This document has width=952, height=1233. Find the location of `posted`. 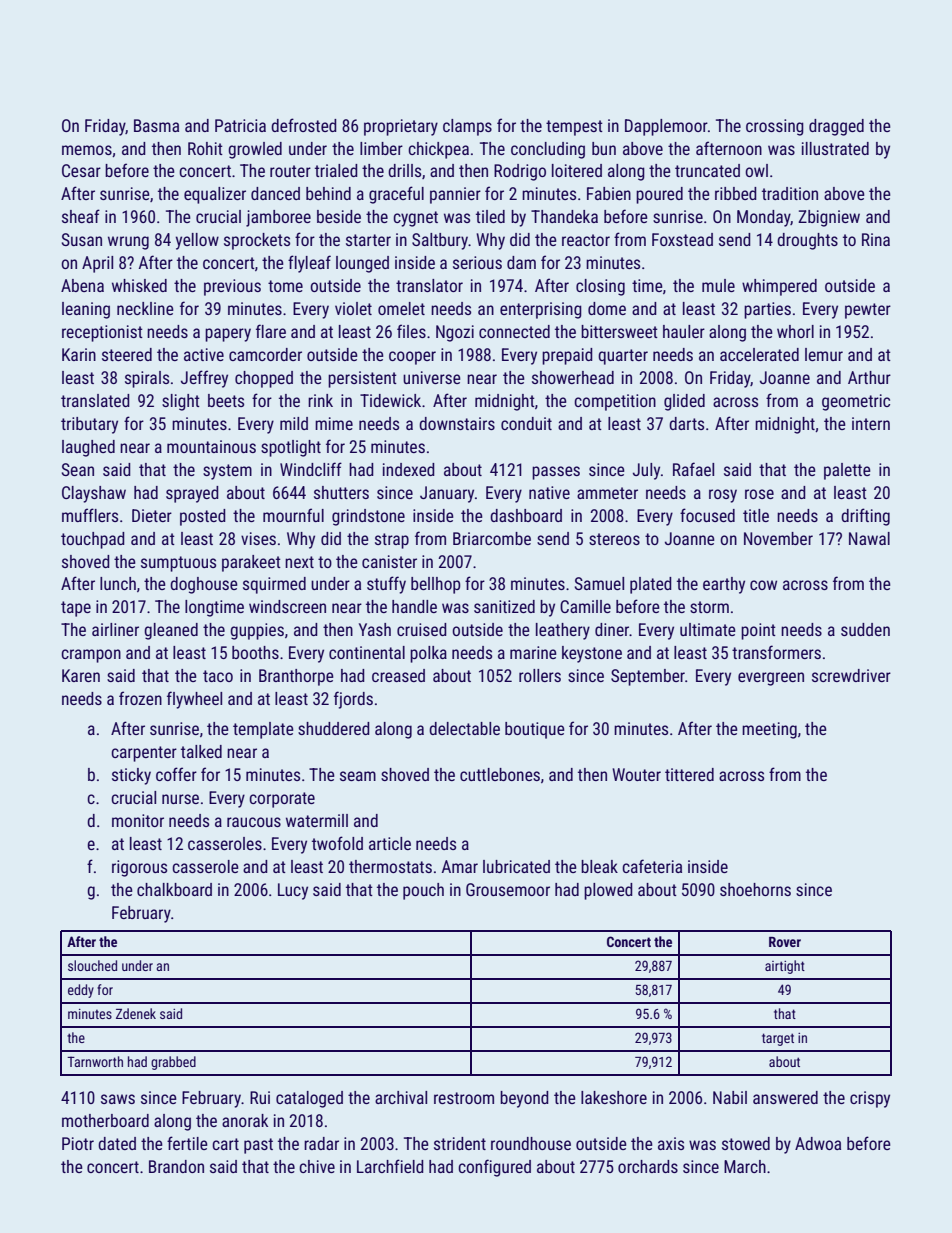

posted is located at coordinates (203, 517).
